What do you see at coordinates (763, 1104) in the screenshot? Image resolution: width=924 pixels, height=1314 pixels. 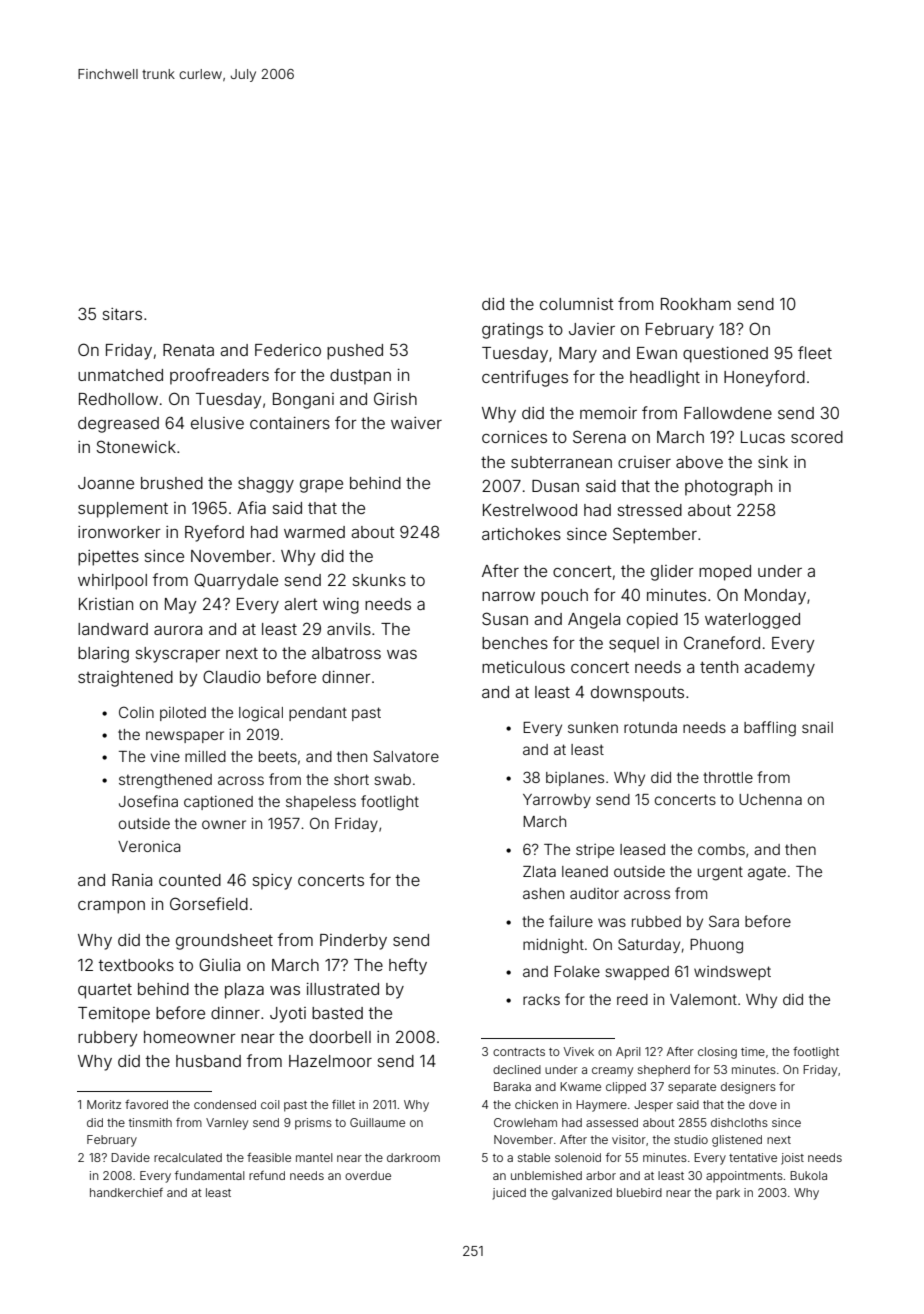 I see `dove` at bounding box center [763, 1104].
